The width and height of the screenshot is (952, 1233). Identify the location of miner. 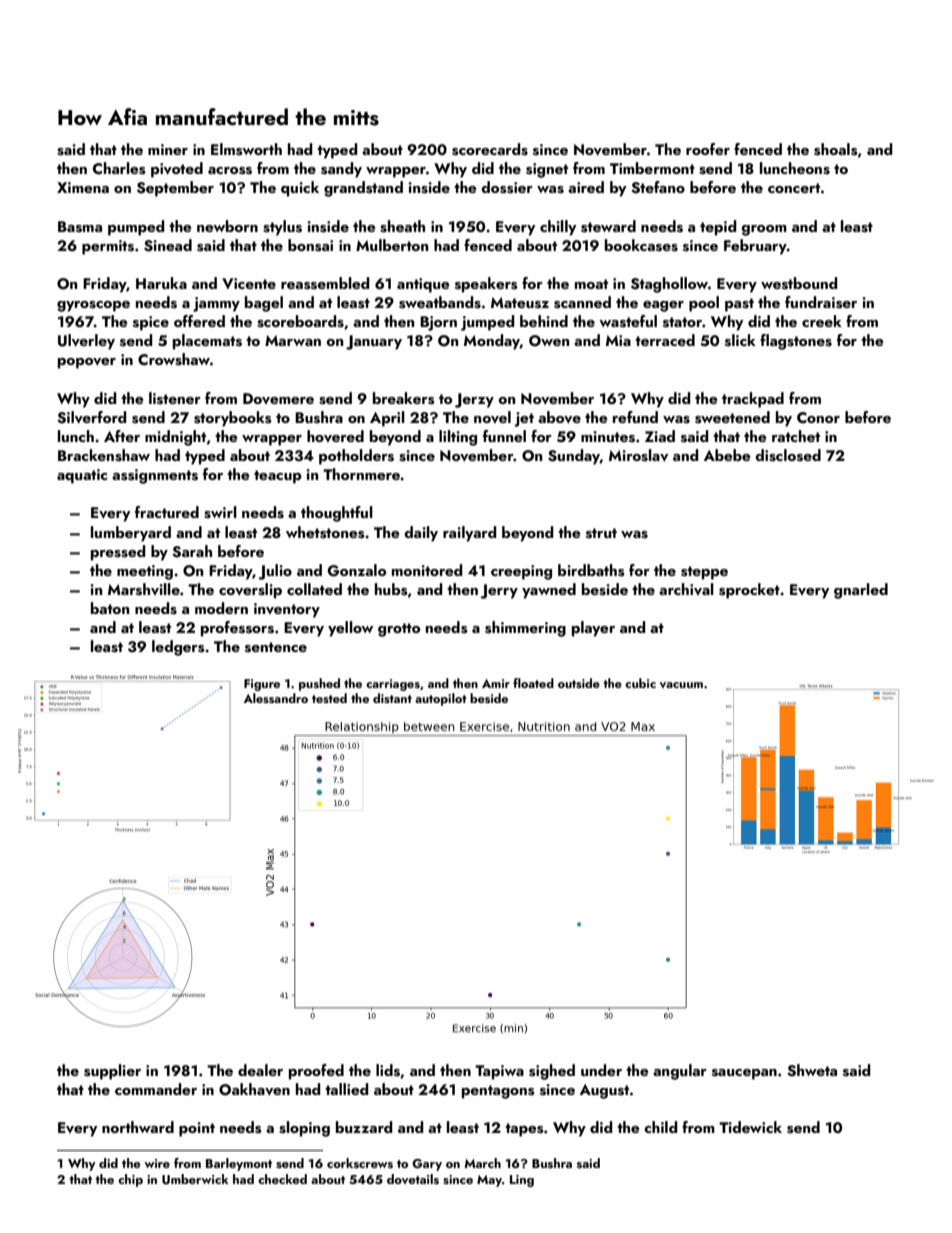
(168, 149).
